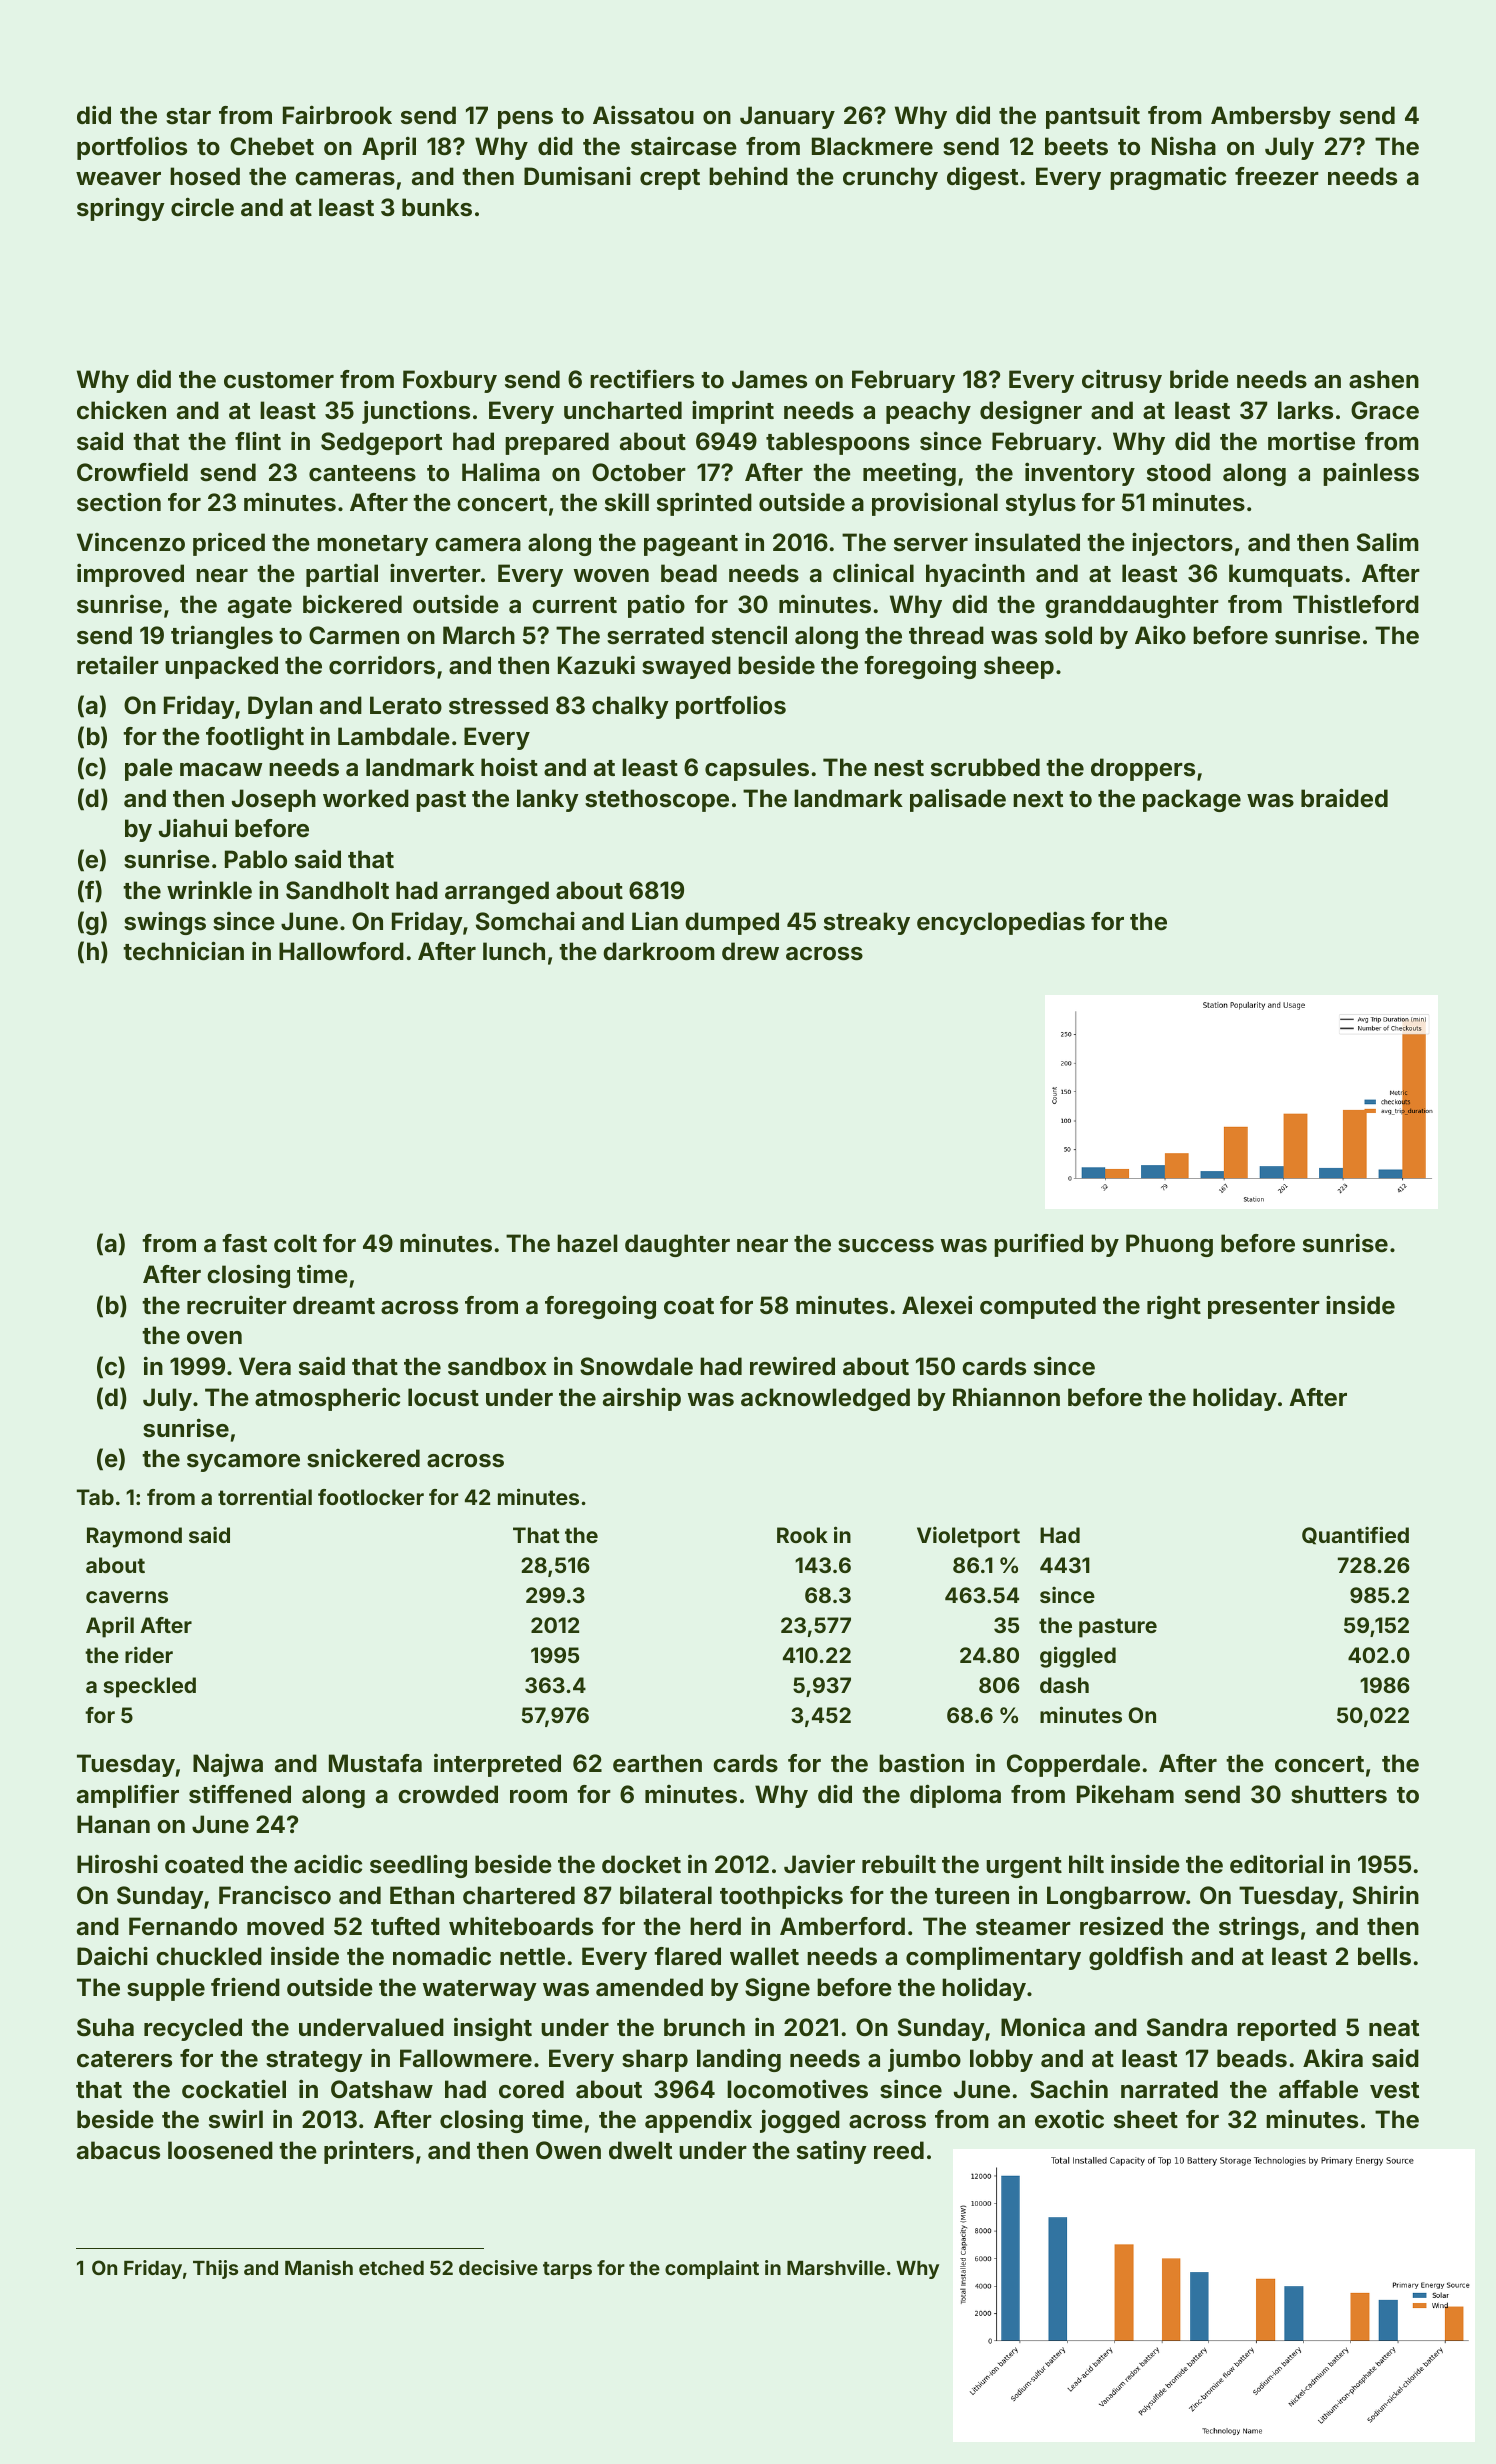 The image size is (1496, 2464). Describe the element at coordinates (1355, 1535) in the document. I see `Quantified` at that location.
